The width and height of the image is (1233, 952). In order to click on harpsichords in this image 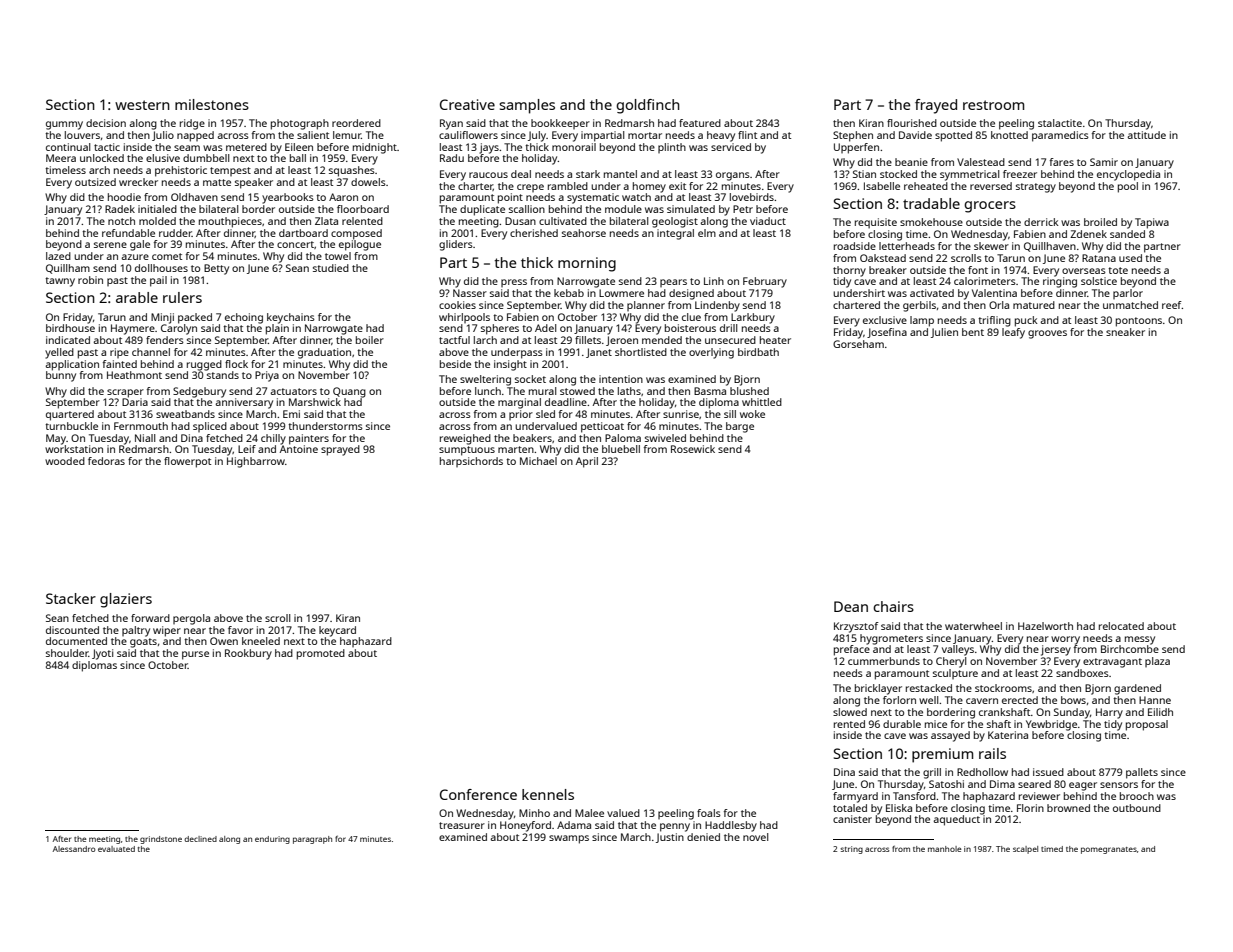, I will do `click(471, 462)`.
